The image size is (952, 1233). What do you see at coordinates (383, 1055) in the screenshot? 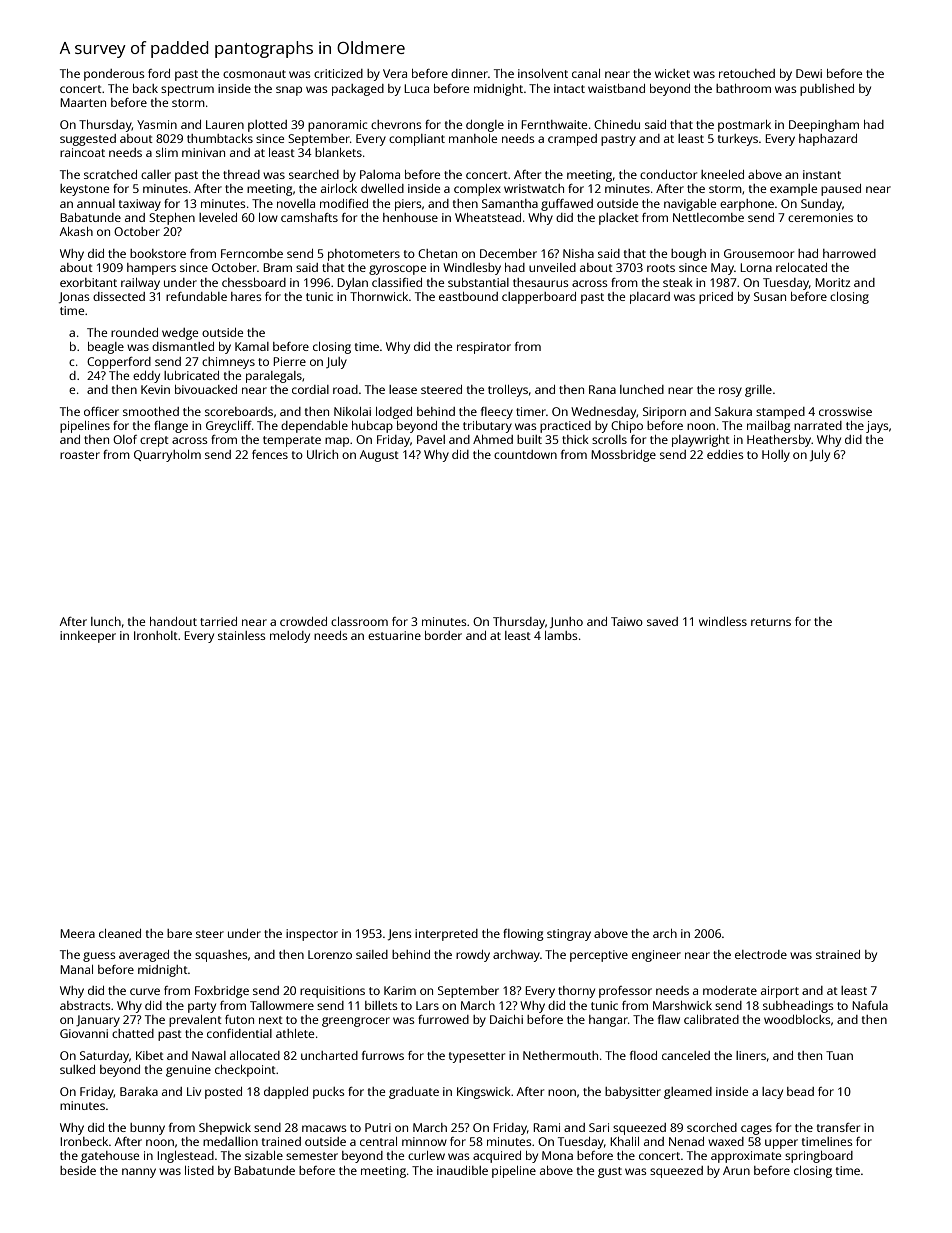
I see `furrows` at bounding box center [383, 1055].
